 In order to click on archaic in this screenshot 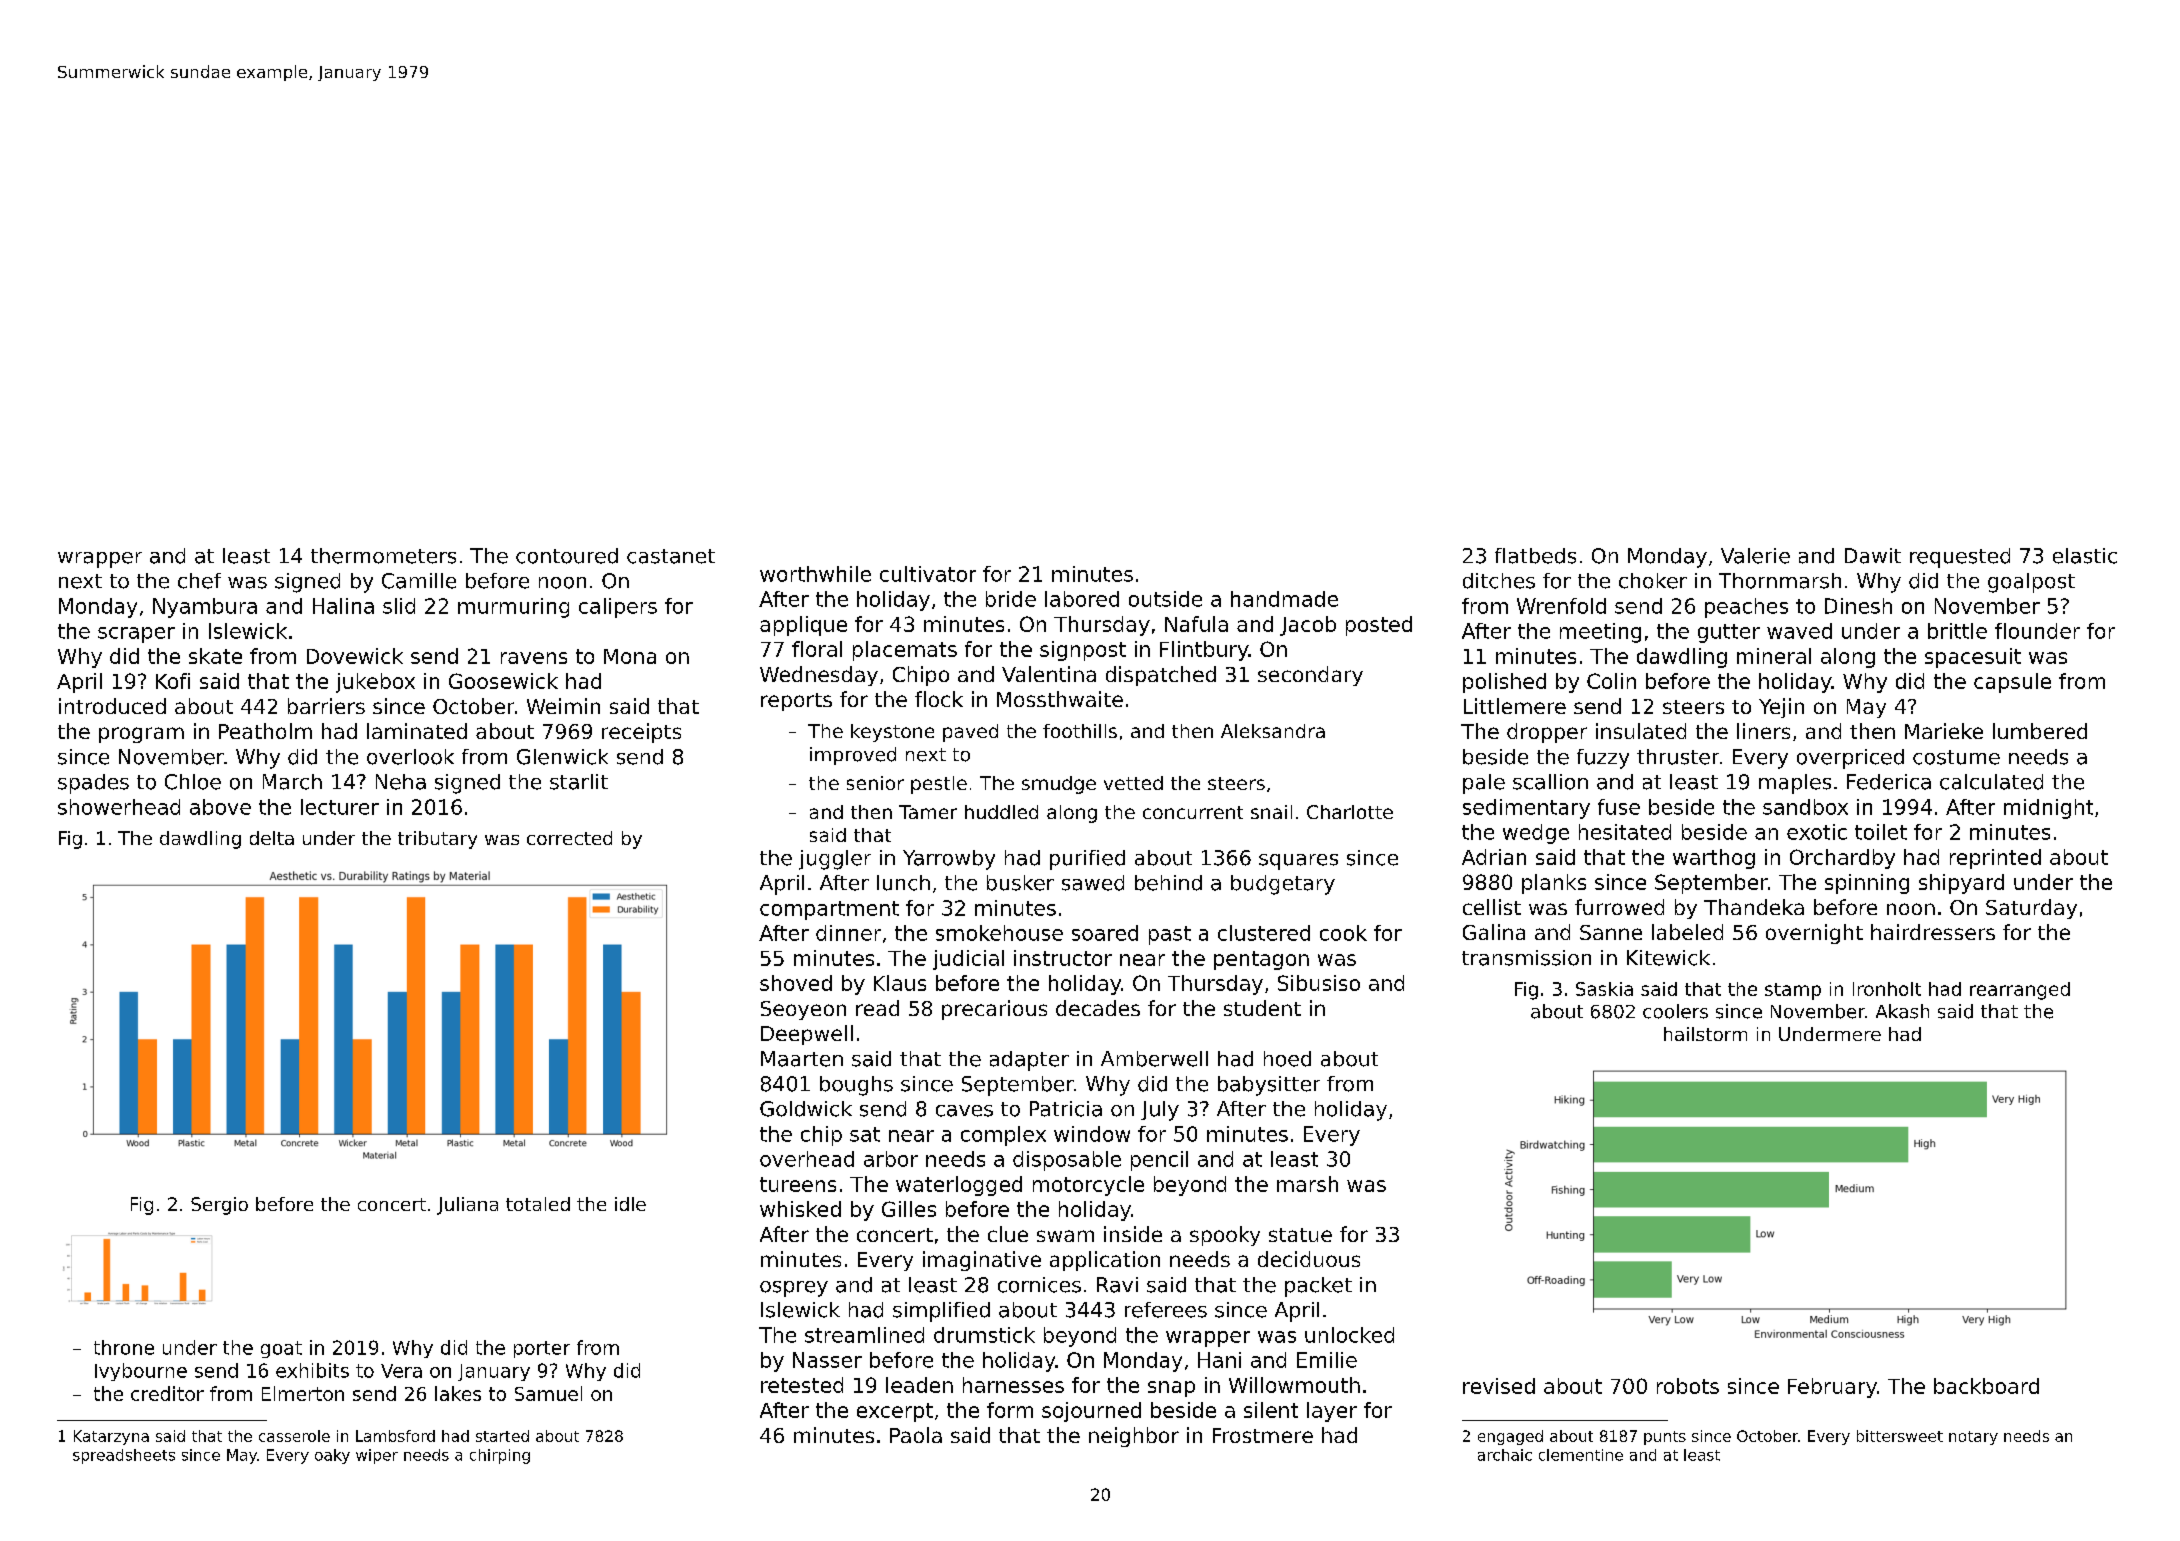, I will do `click(1505, 1455)`.
